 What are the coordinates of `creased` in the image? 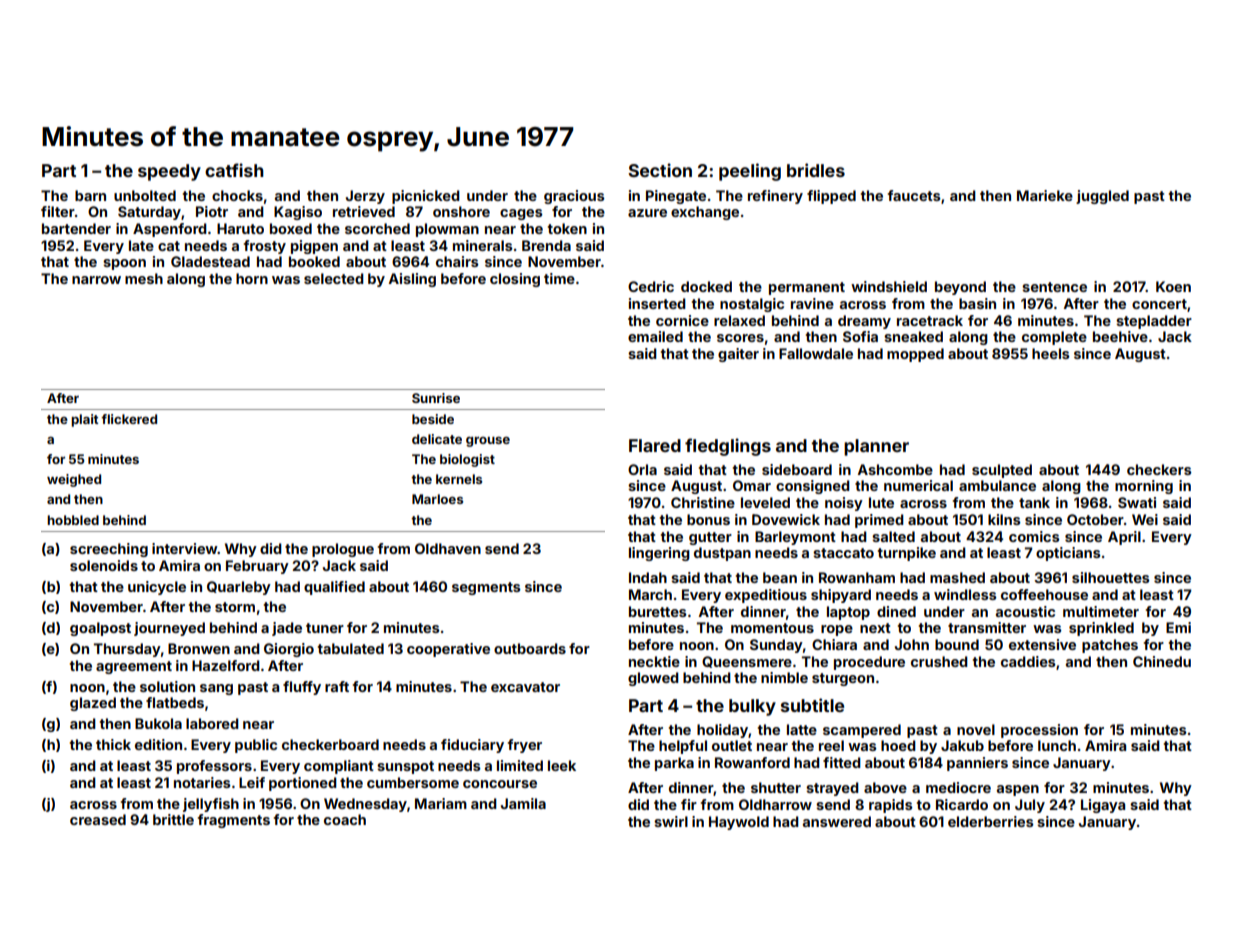 It's located at (98, 819).
